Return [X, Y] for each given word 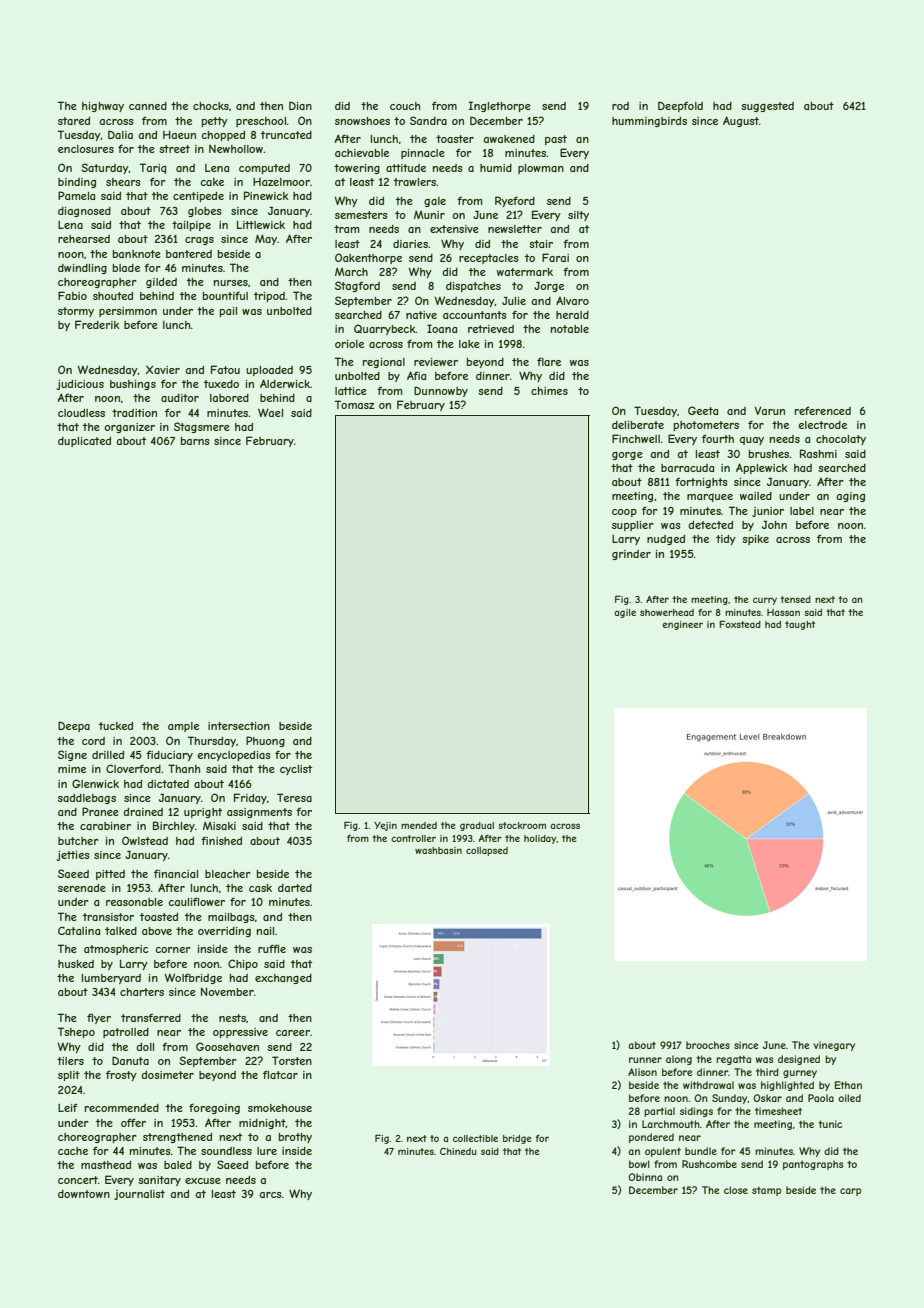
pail [228, 312]
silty [578, 216]
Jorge [549, 287]
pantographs [813, 1165]
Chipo [243, 964]
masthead [106, 1165]
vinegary [834, 1046]
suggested [767, 107]
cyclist [296, 770]
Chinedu [458, 1151]
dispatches [473, 287]
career [293, 1033]
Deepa [74, 726]
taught [800, 625]
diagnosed [84, 212]
